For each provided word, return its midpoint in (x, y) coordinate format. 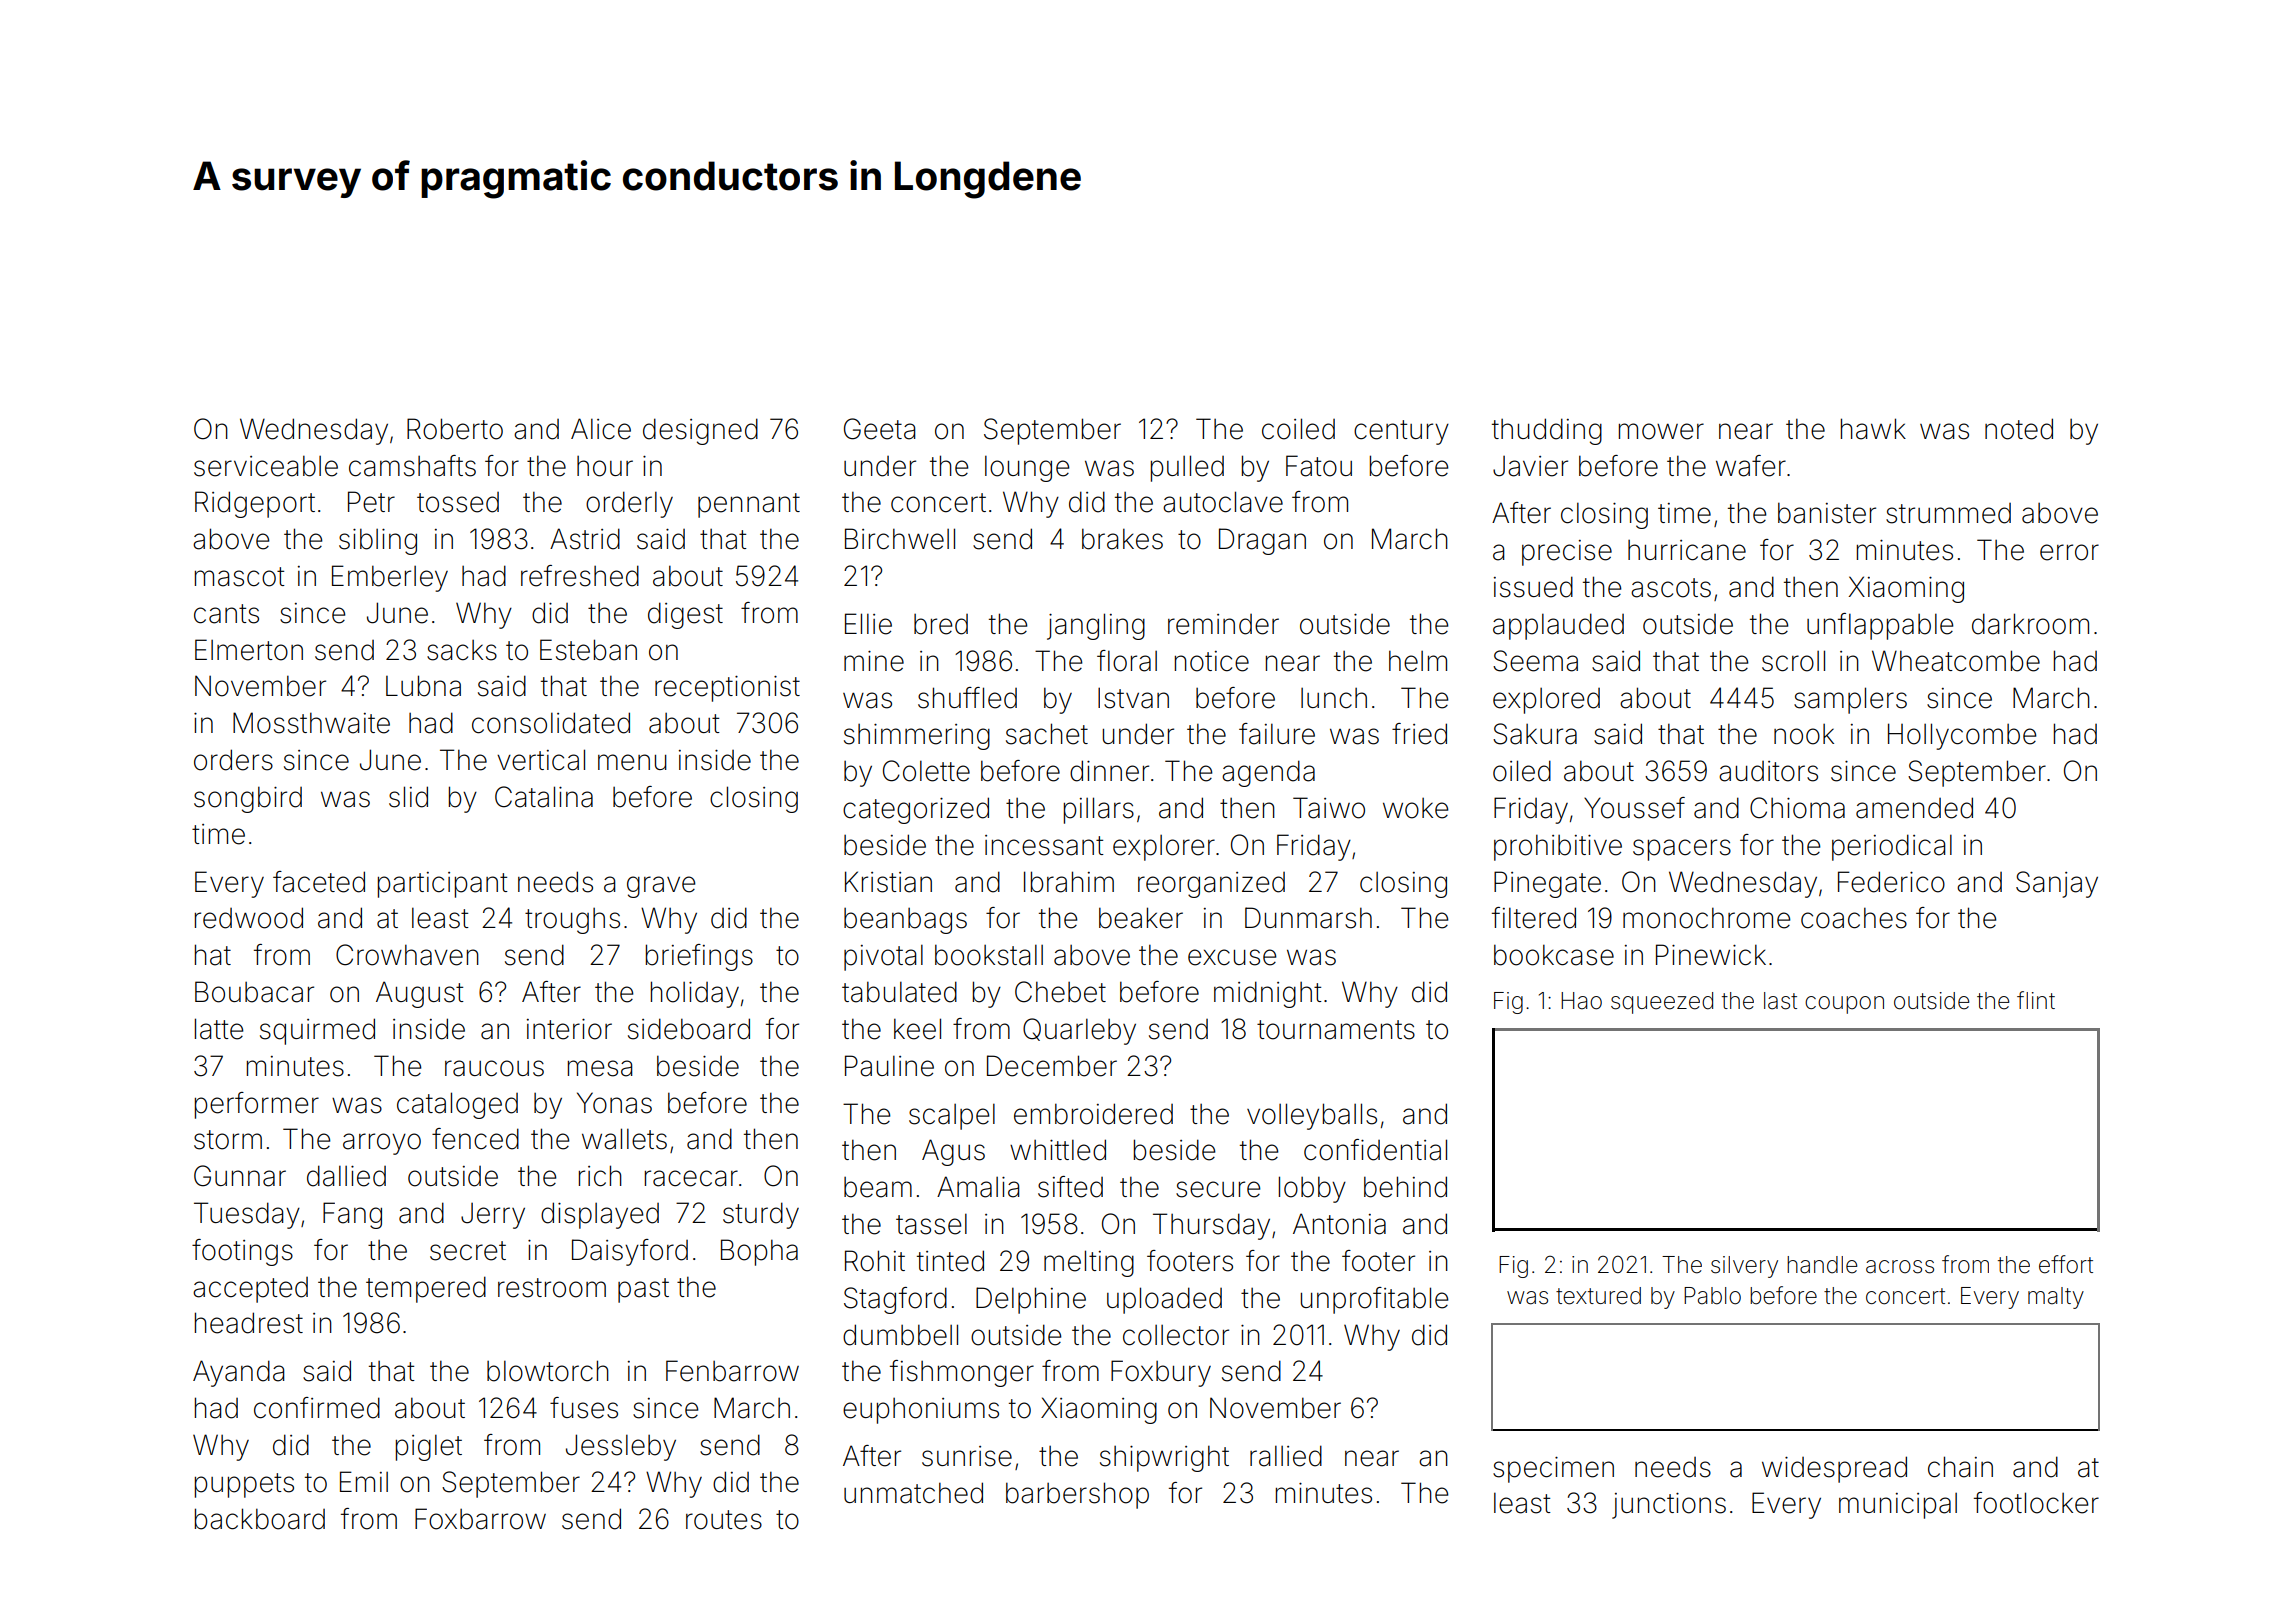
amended (1914, 808)
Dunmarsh (1308, 918)
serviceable (266, 466)
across (1900, 1267)
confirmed (317, 1408)
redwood (249, 918)
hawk (1873, 429)
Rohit (875, 1261)
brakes (1122, 539)
